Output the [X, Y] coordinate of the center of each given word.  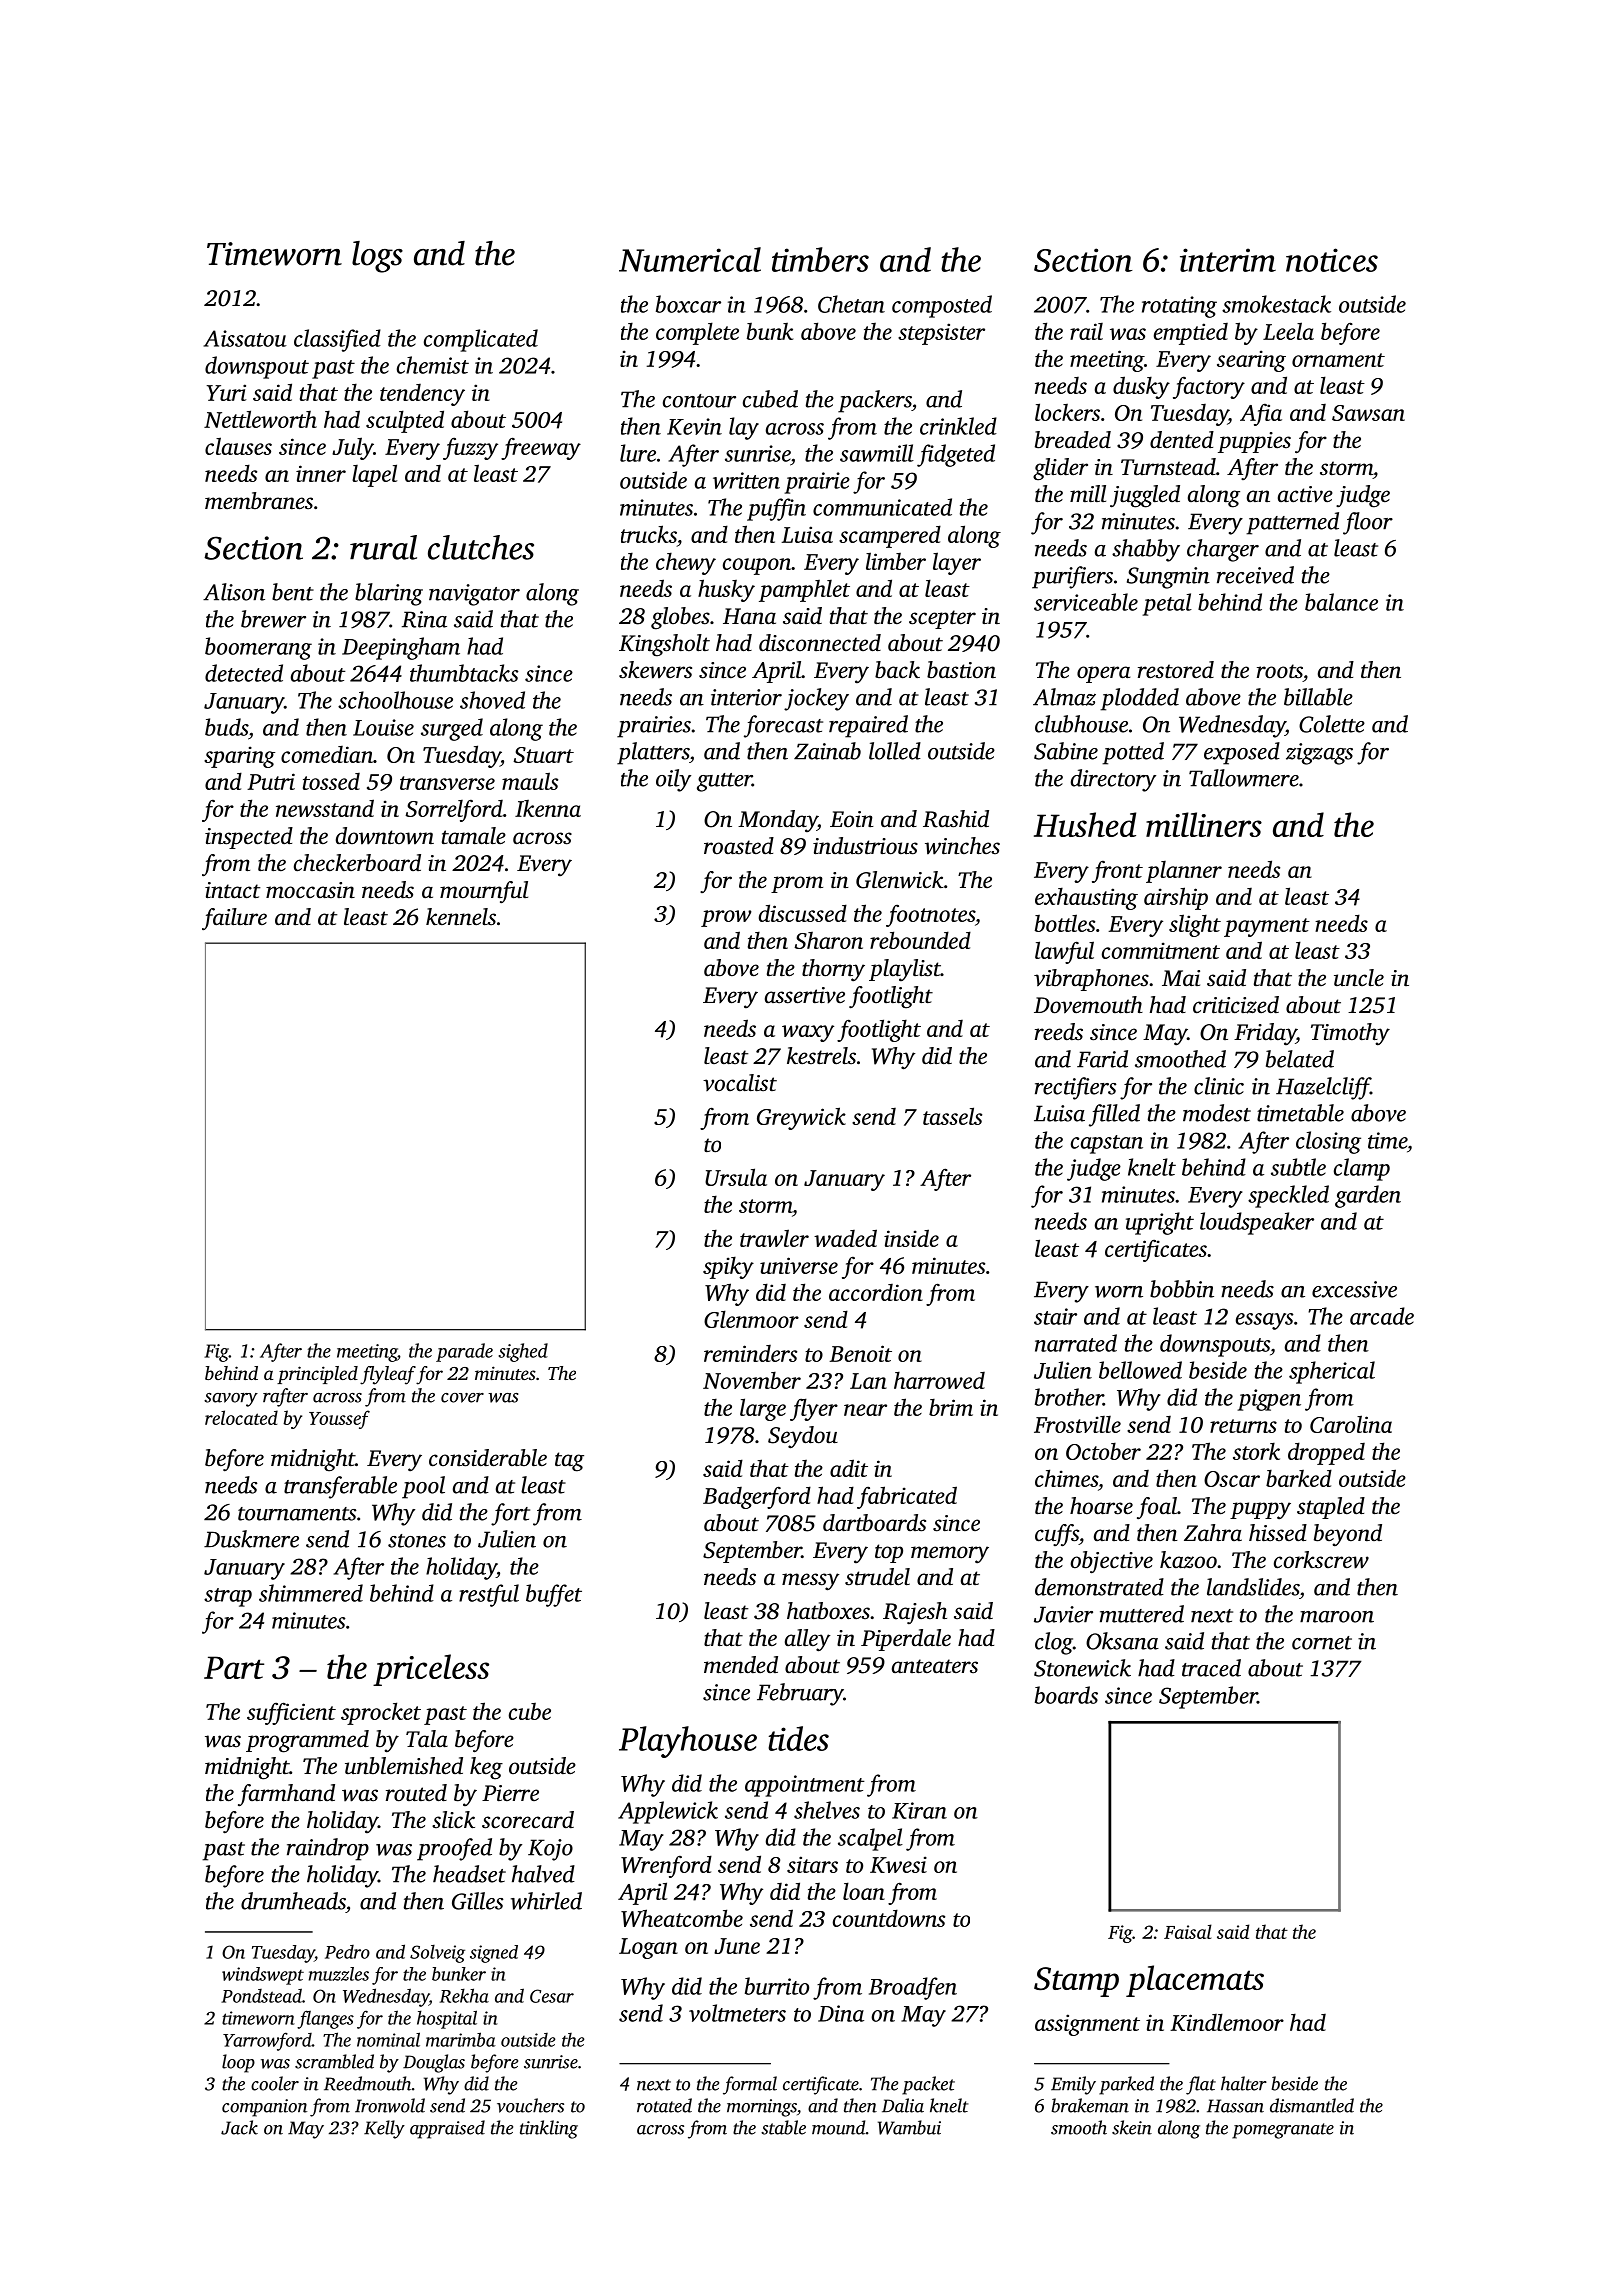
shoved [492, 700]
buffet [554, 1595]
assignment [1087, 2025]
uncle [1359, 978]
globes [680, 618]
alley [808, 1640]
